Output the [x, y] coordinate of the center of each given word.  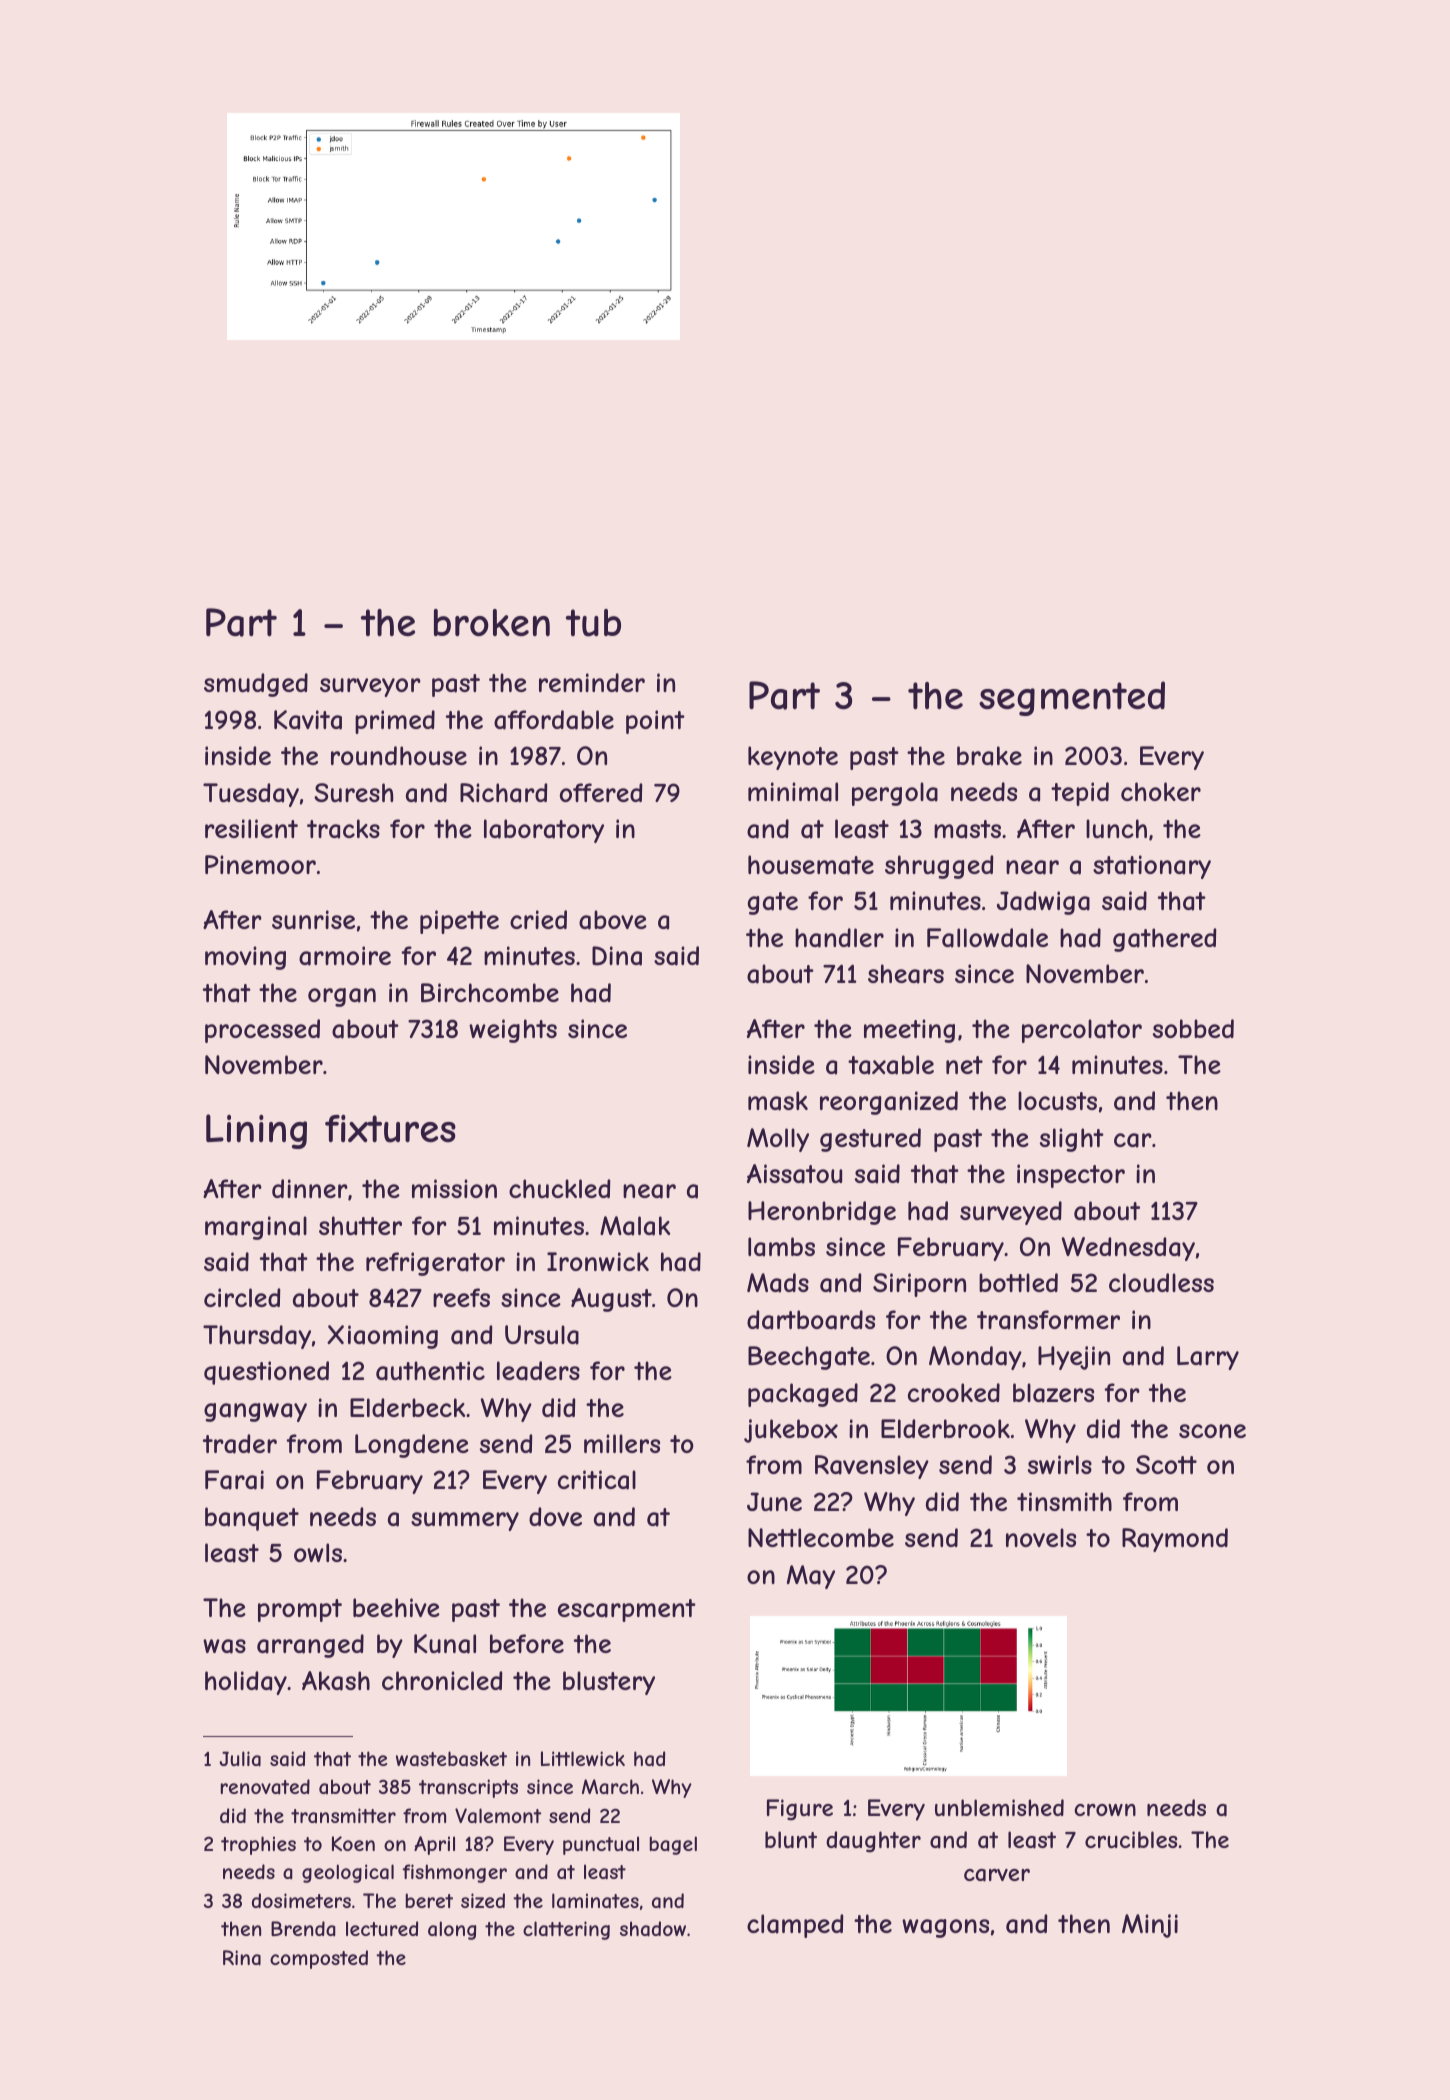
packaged [803, 1395]
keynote [793, 758]
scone [1212, 1431]
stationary [1152, 867]
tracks [343, 829]
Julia [240, 1759]
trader [240, 1444]
